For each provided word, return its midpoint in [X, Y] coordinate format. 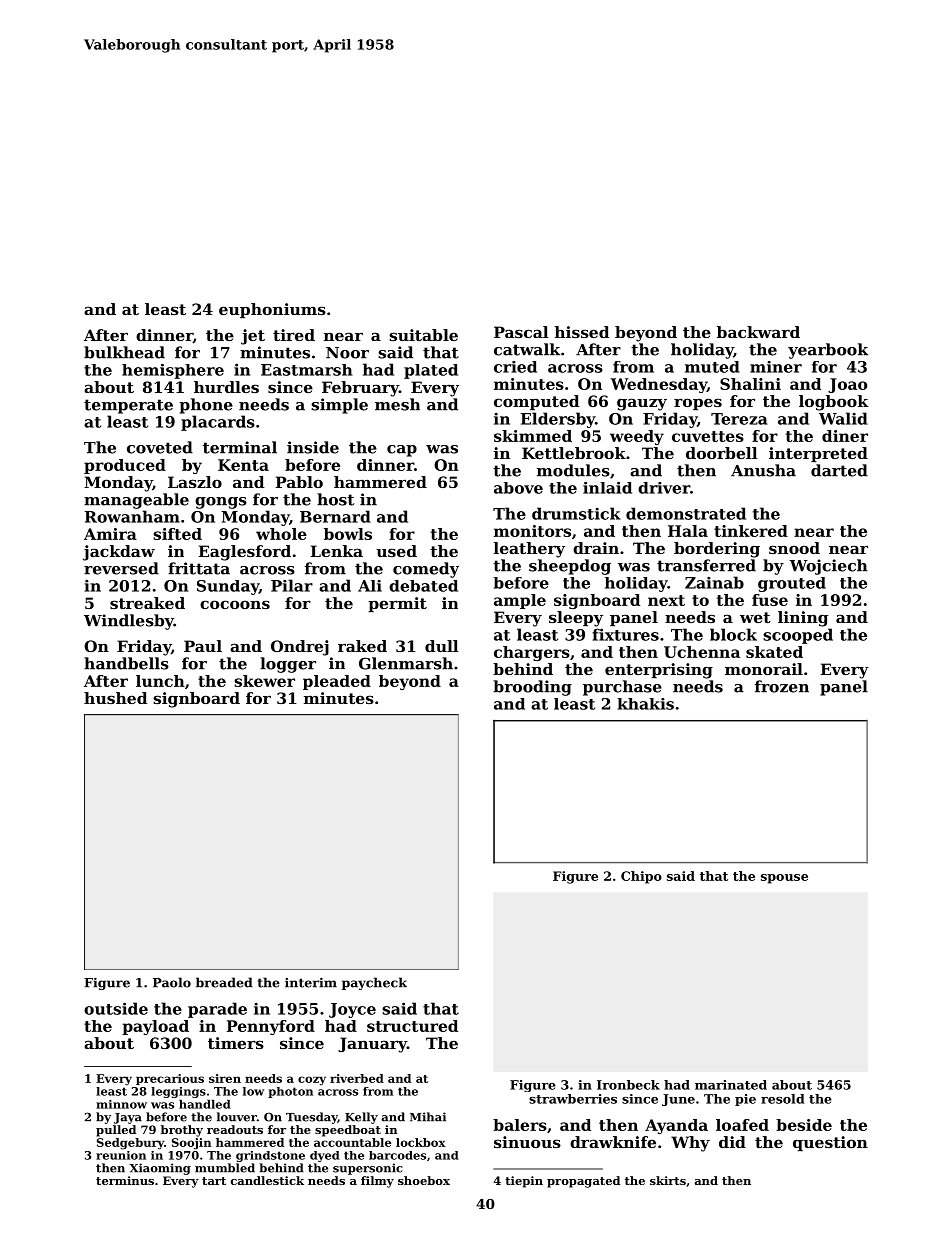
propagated [583, 1182]
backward [758, 332]
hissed [582, 332]
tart [214, 1181]
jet [253, 337]
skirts [668, 1180]
